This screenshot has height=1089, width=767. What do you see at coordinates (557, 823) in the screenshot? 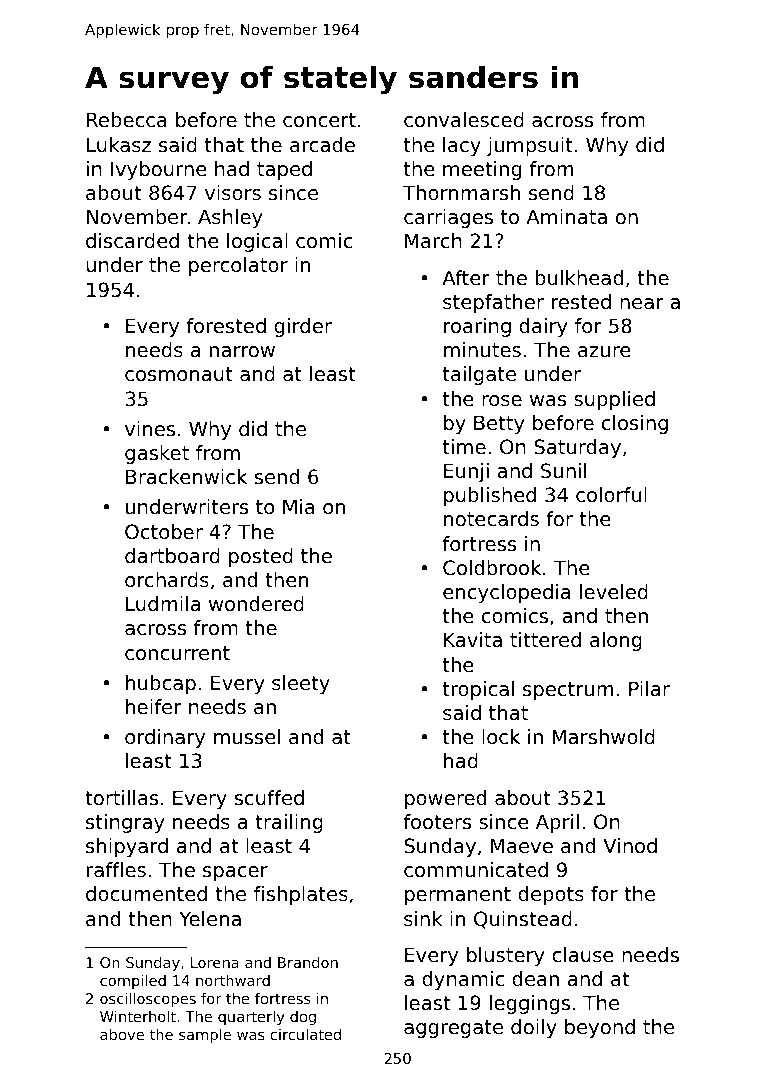
I see `April` at bounding box center [557, 823].
